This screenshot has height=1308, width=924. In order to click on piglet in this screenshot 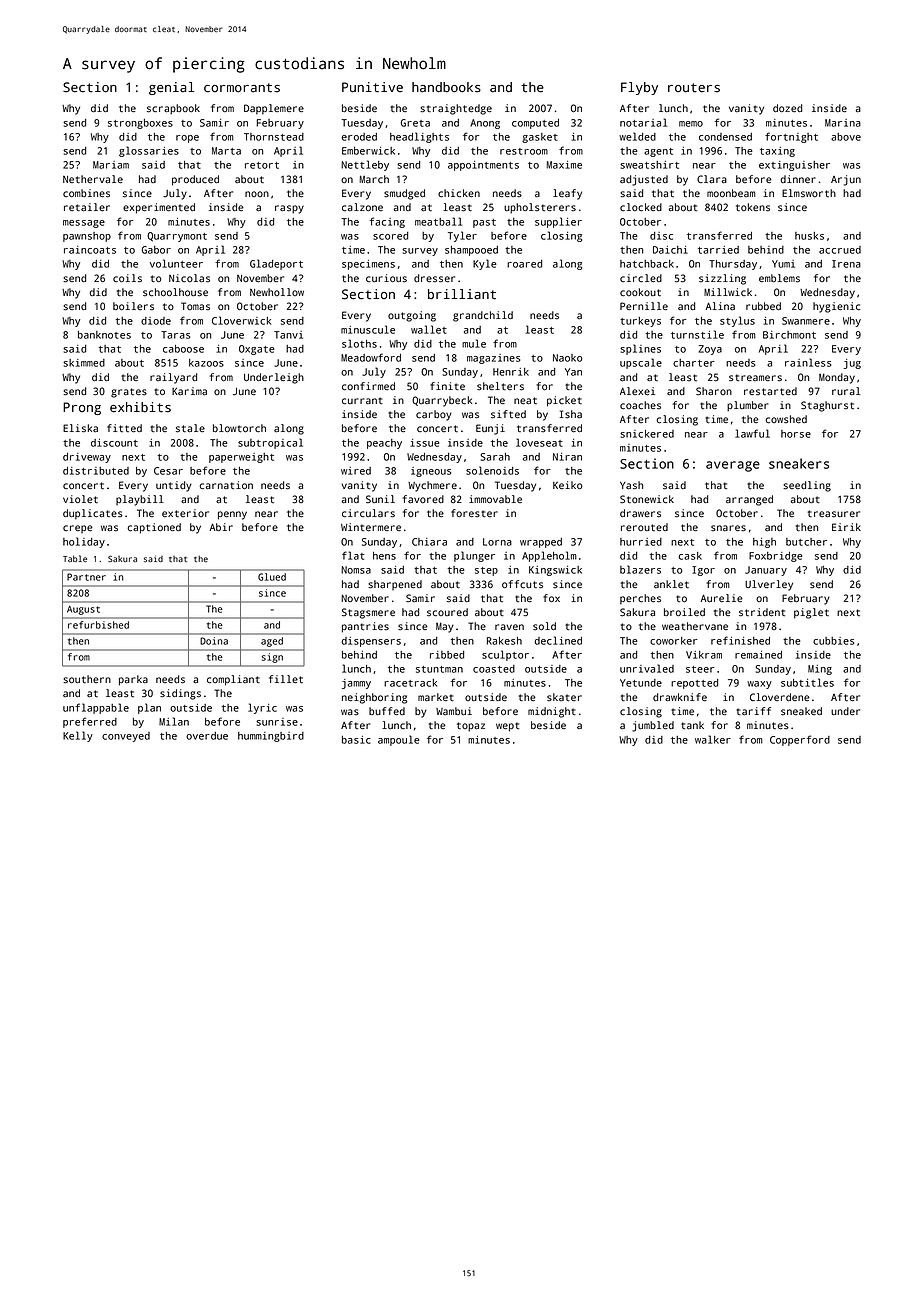, I will do `click(811, 613)`.
